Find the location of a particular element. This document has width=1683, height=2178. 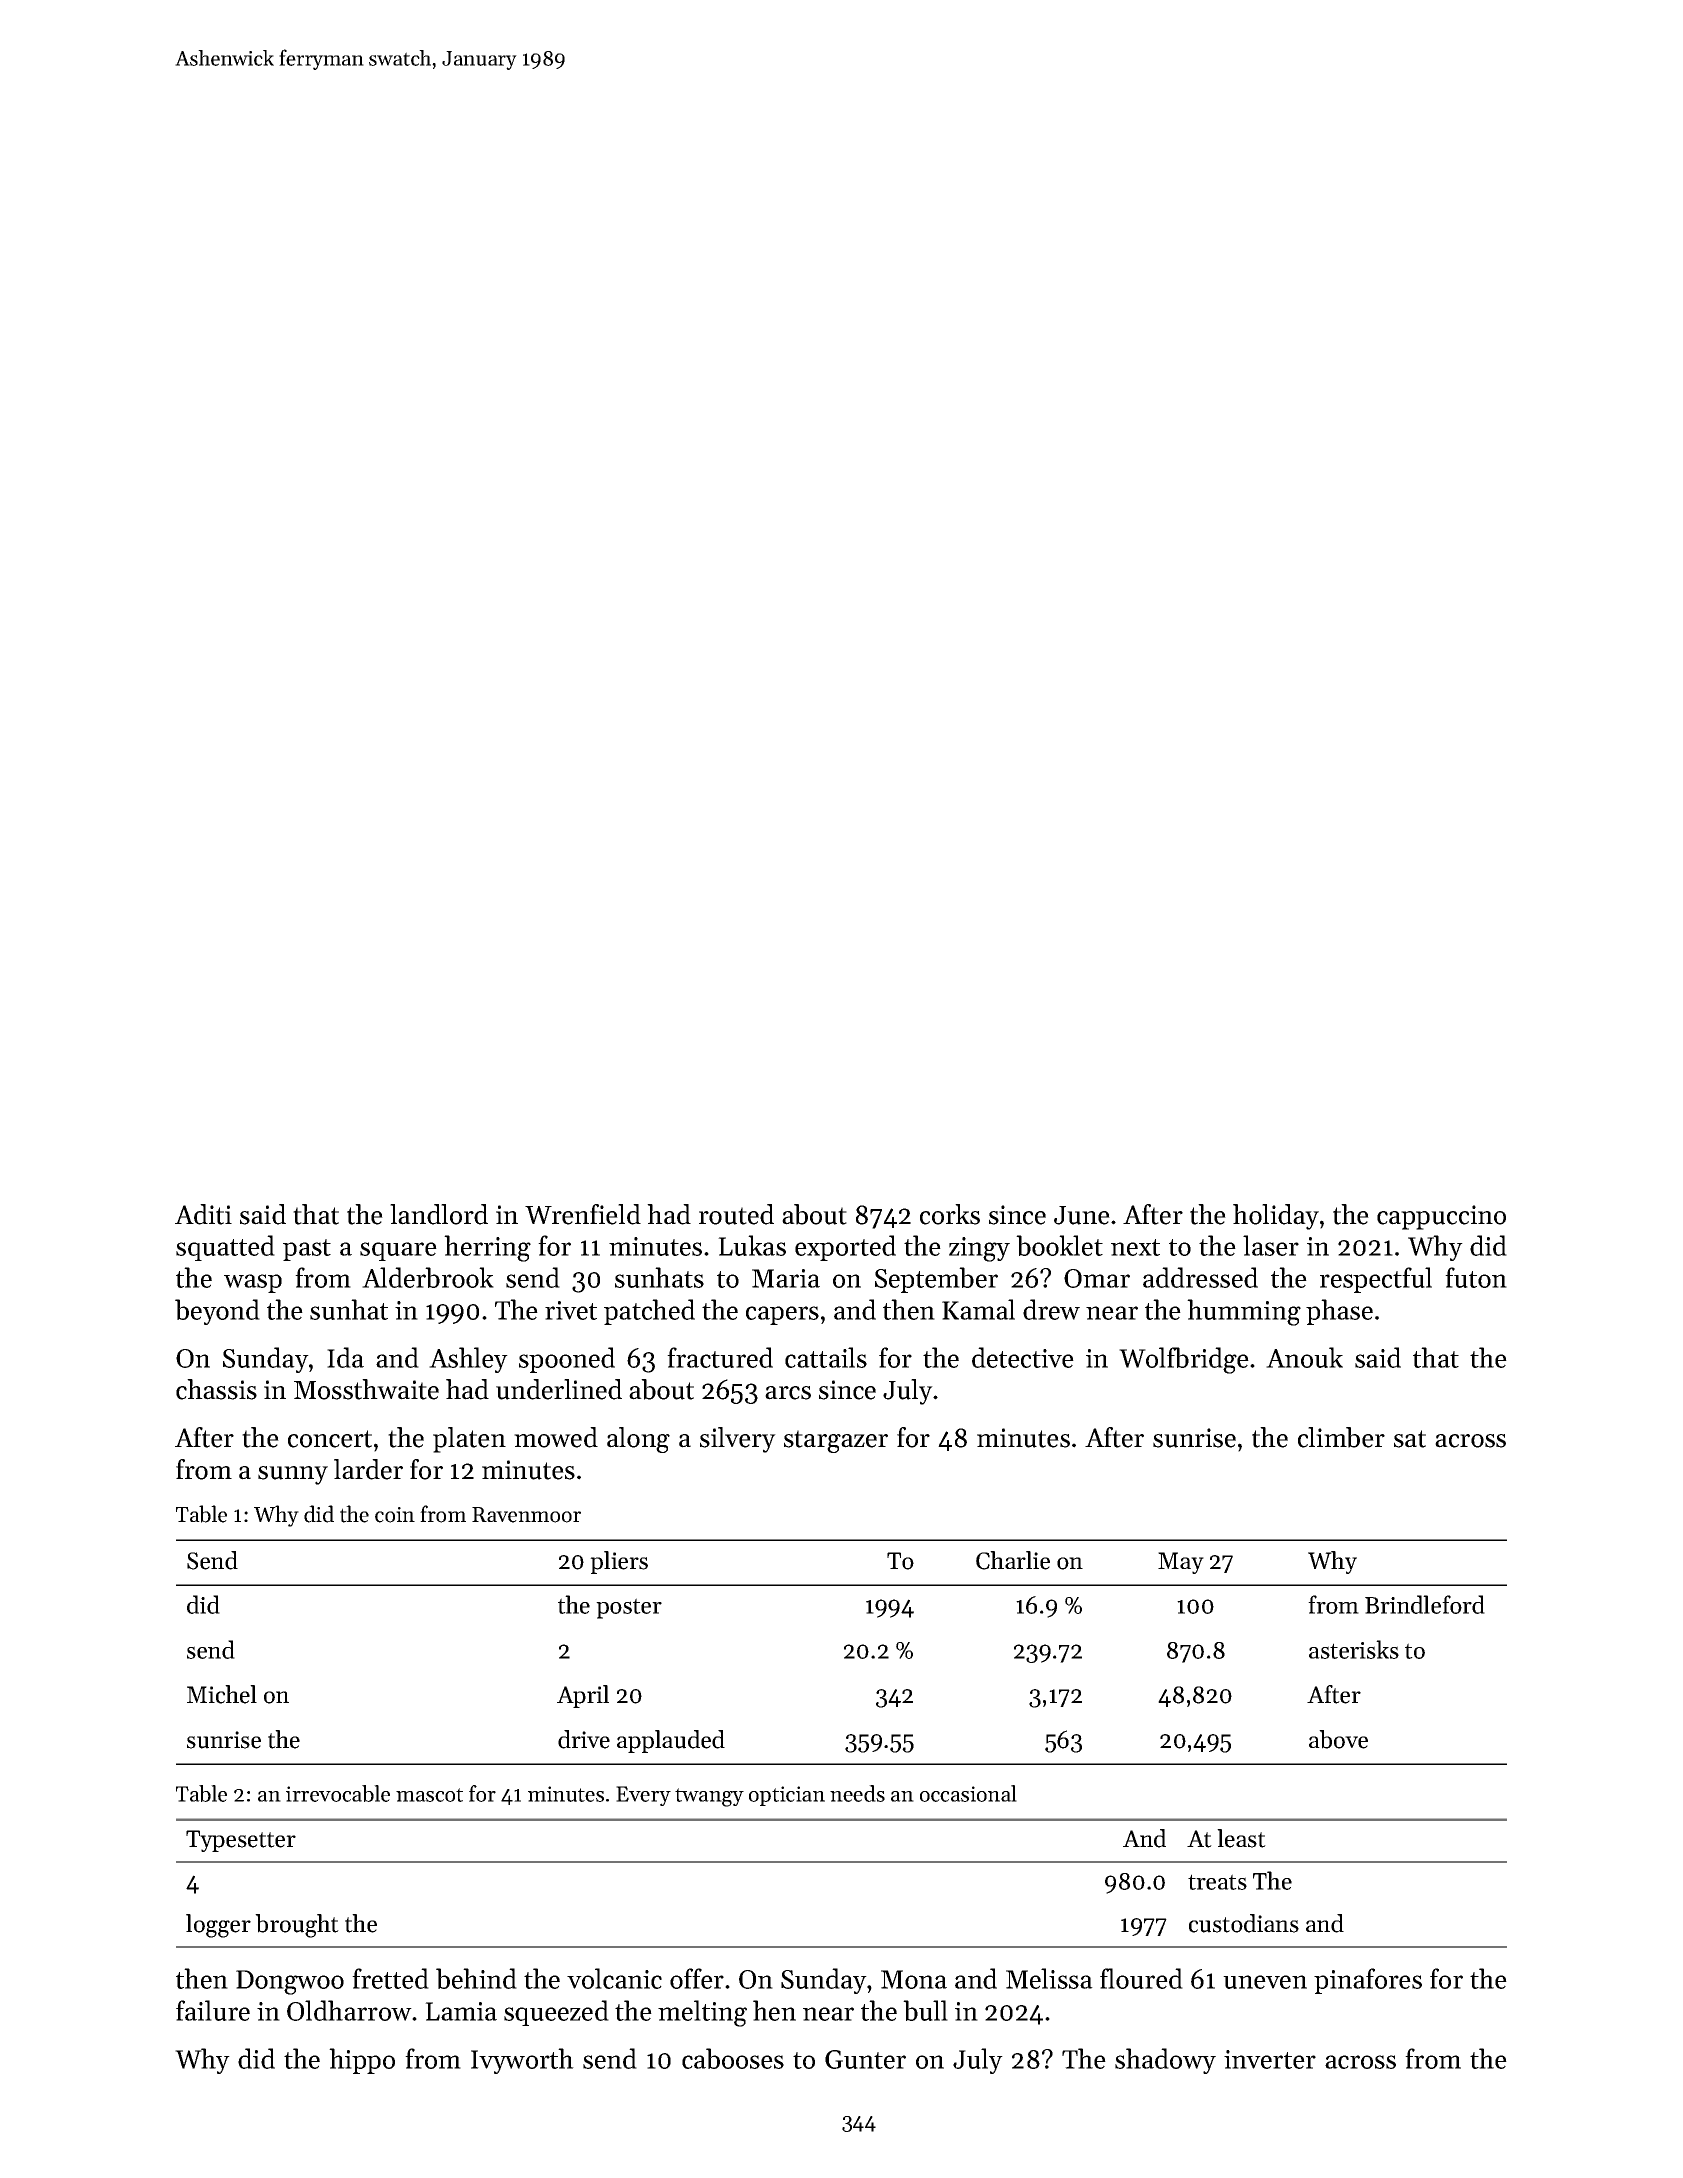

chassis is located at coordinates (216, 1389).
